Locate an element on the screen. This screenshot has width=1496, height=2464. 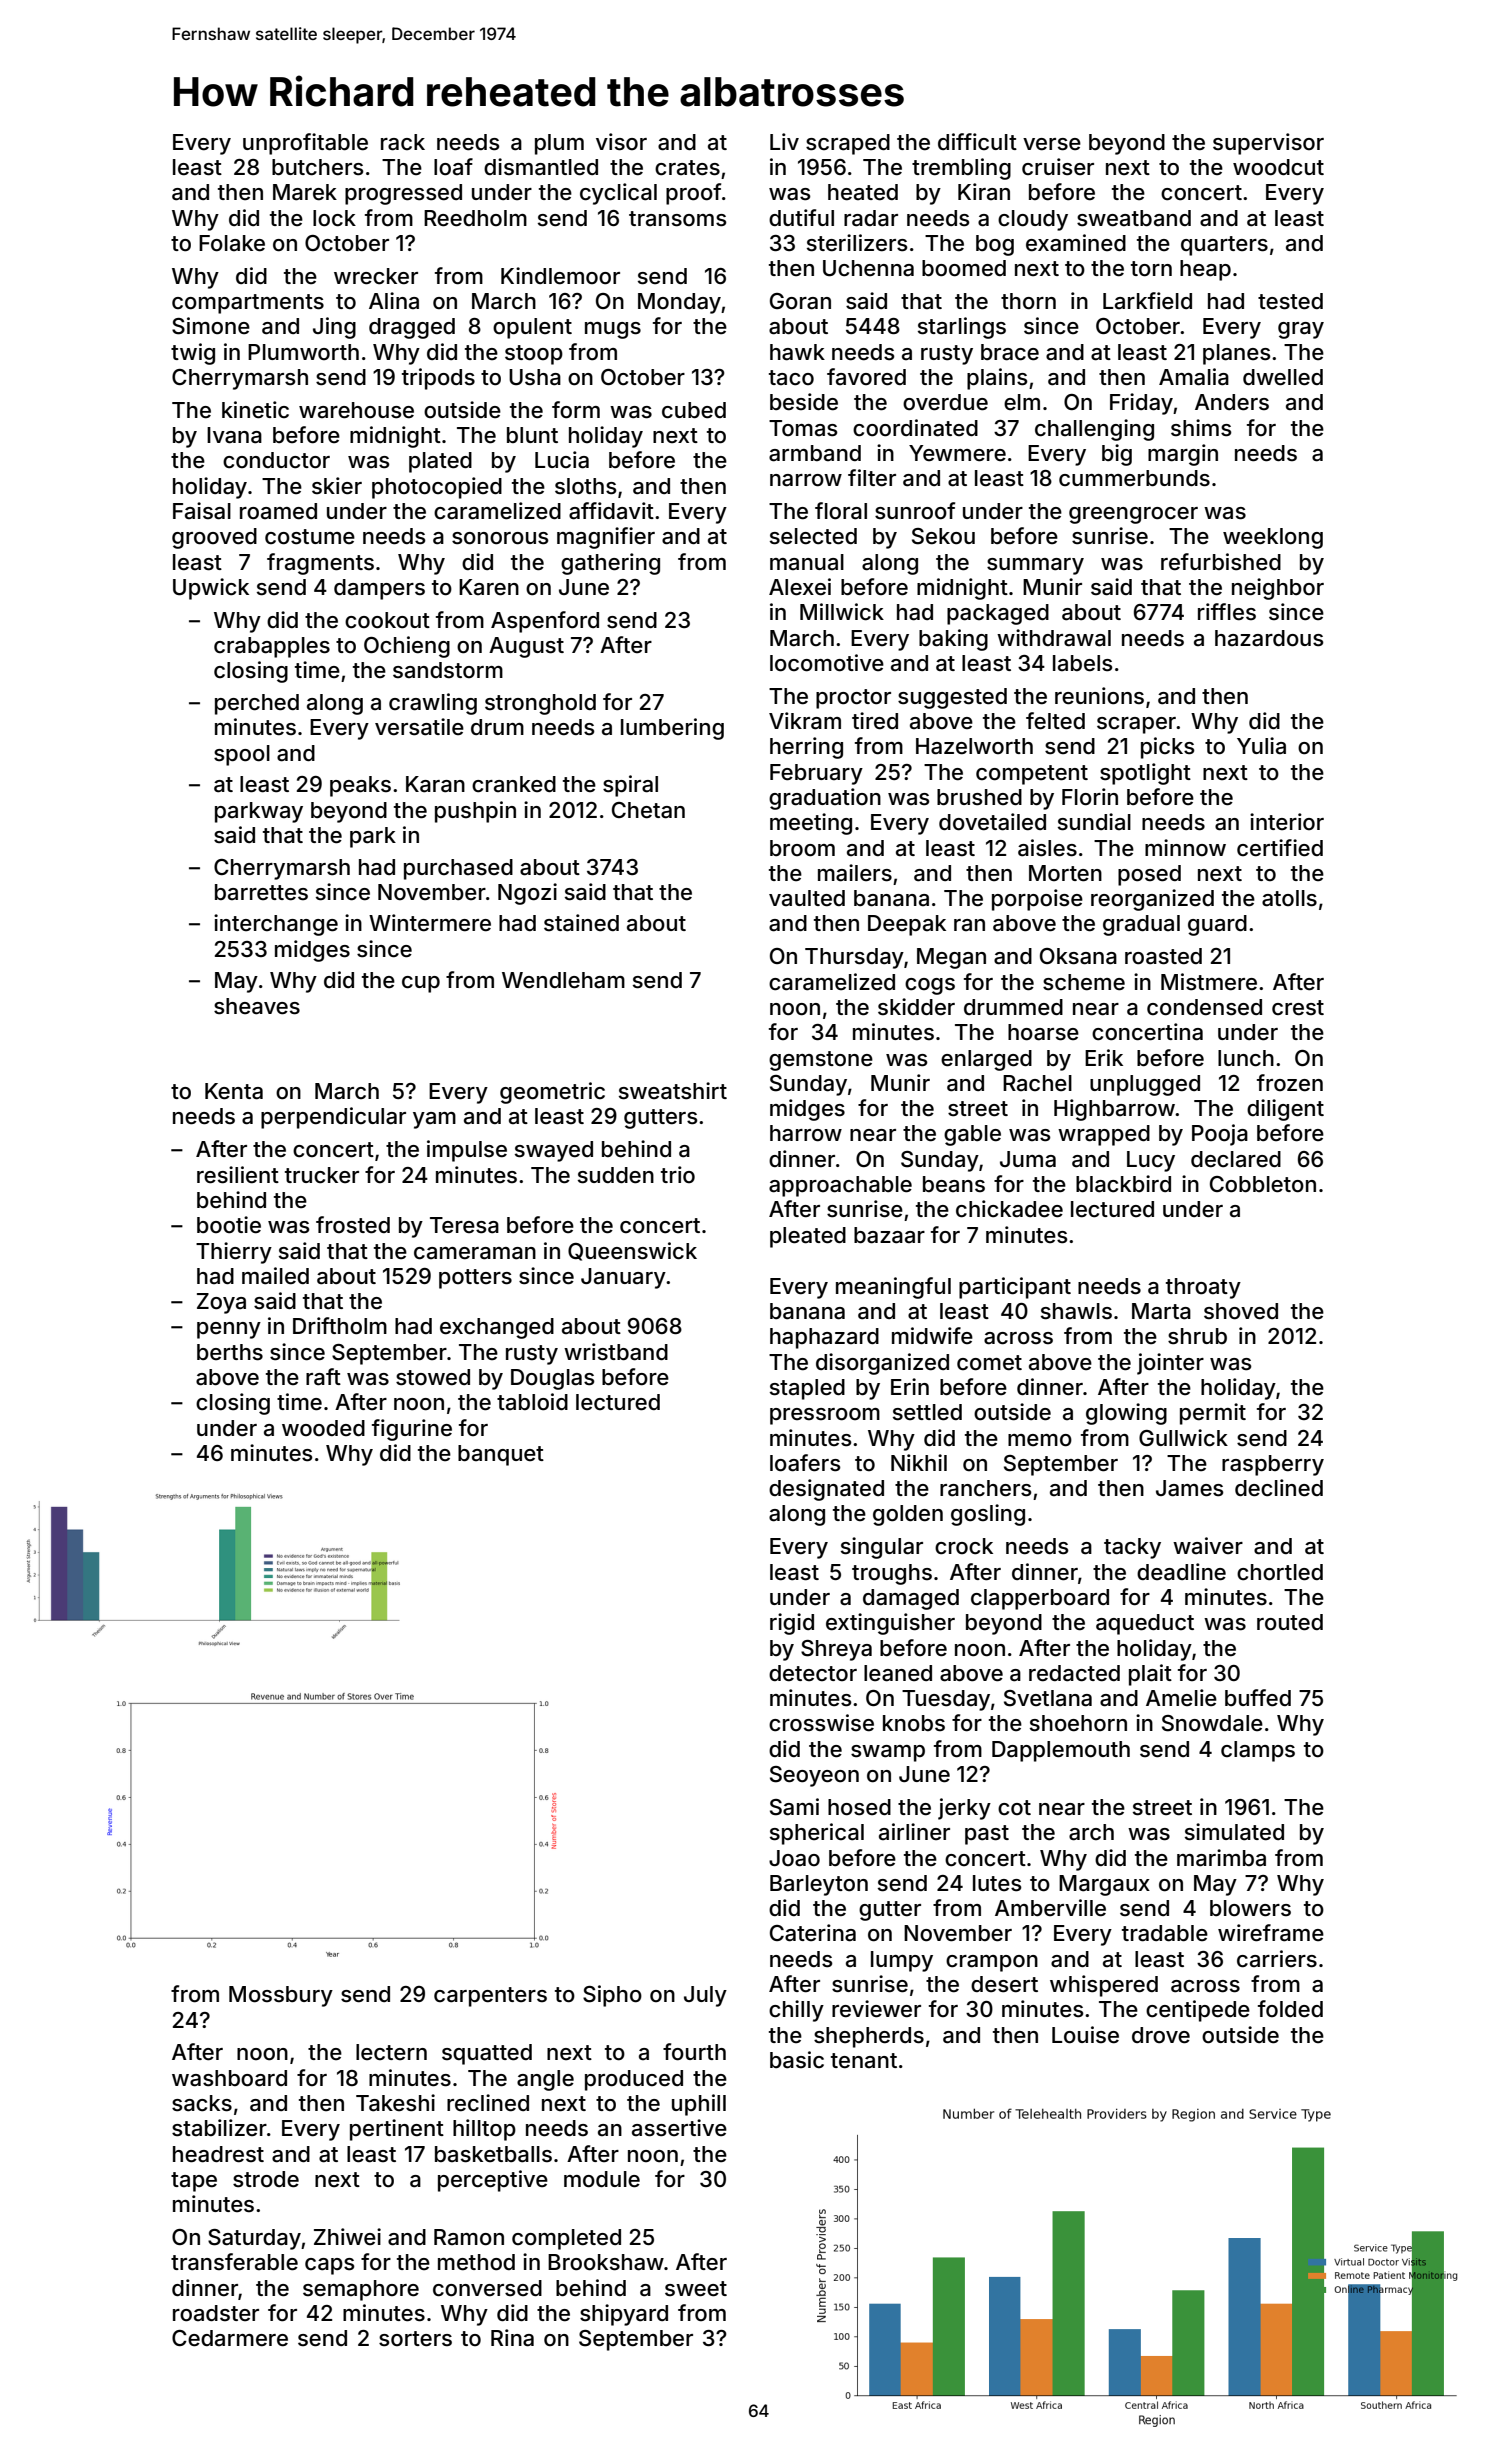
Joao is located at coordinates (794, 1858).
